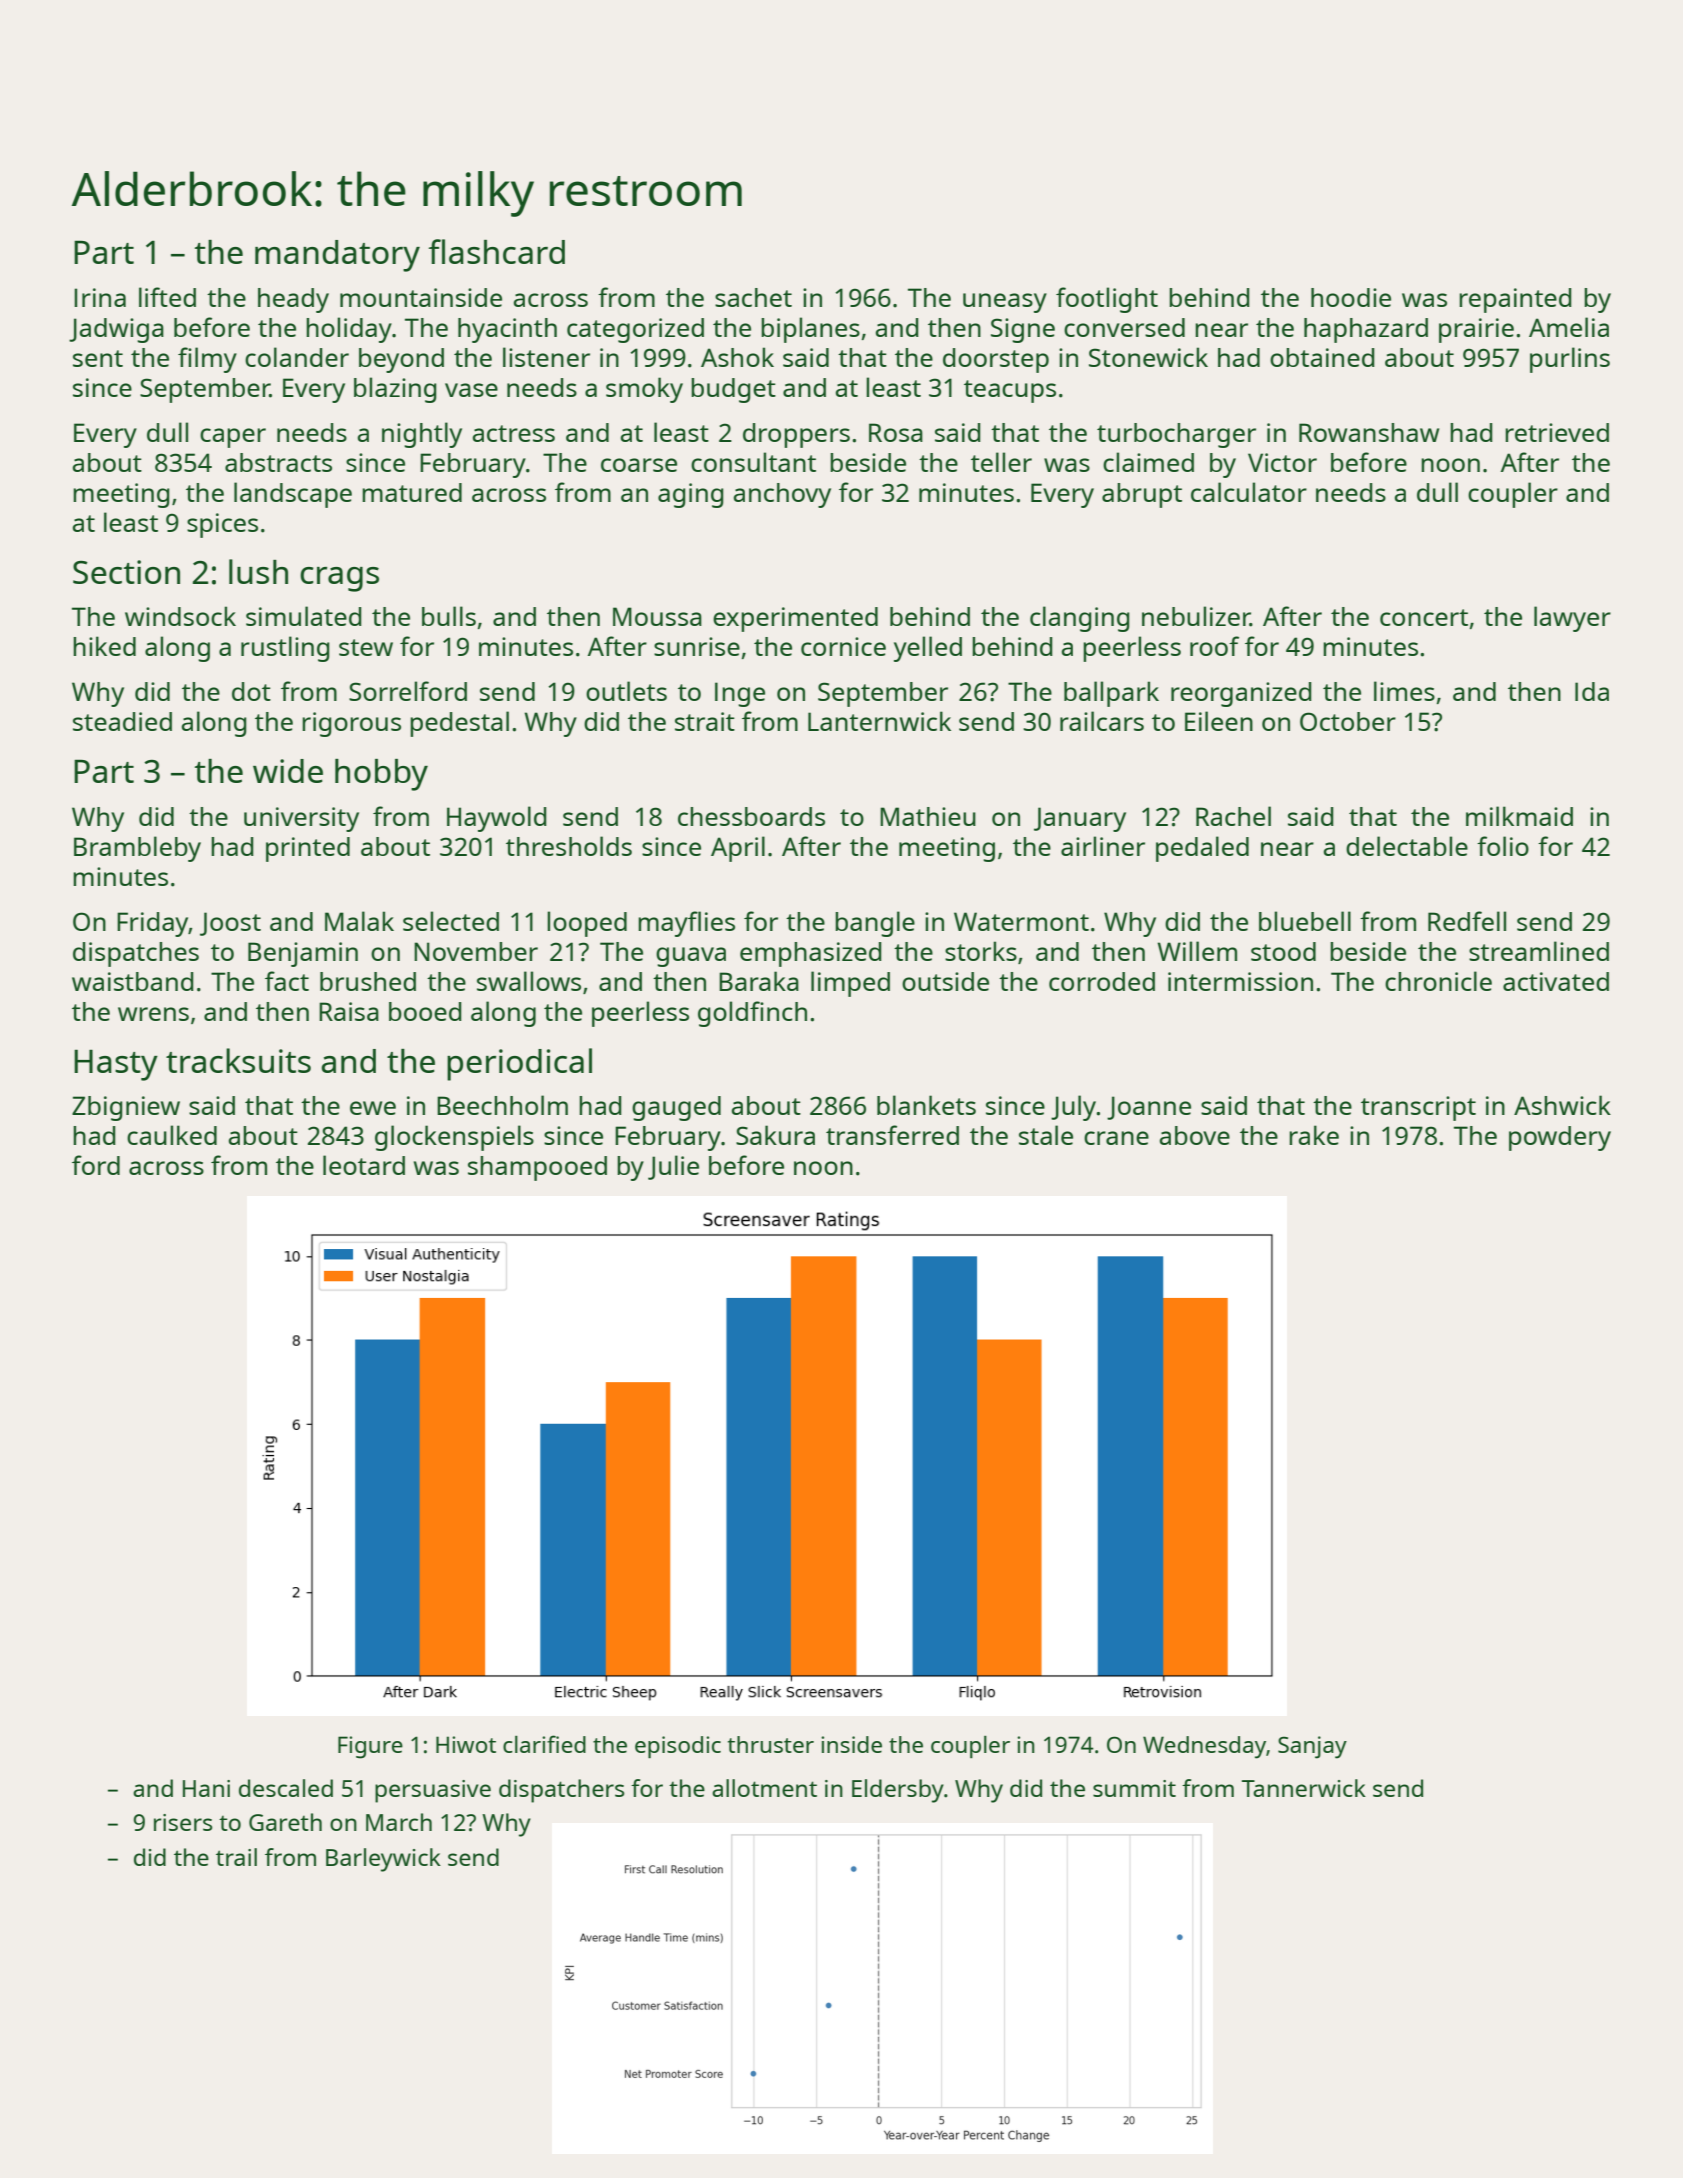 Image resolution: width=1683 pixels, height=2178 pixels. I want to click on dispatchers, so click(561, 1791).
